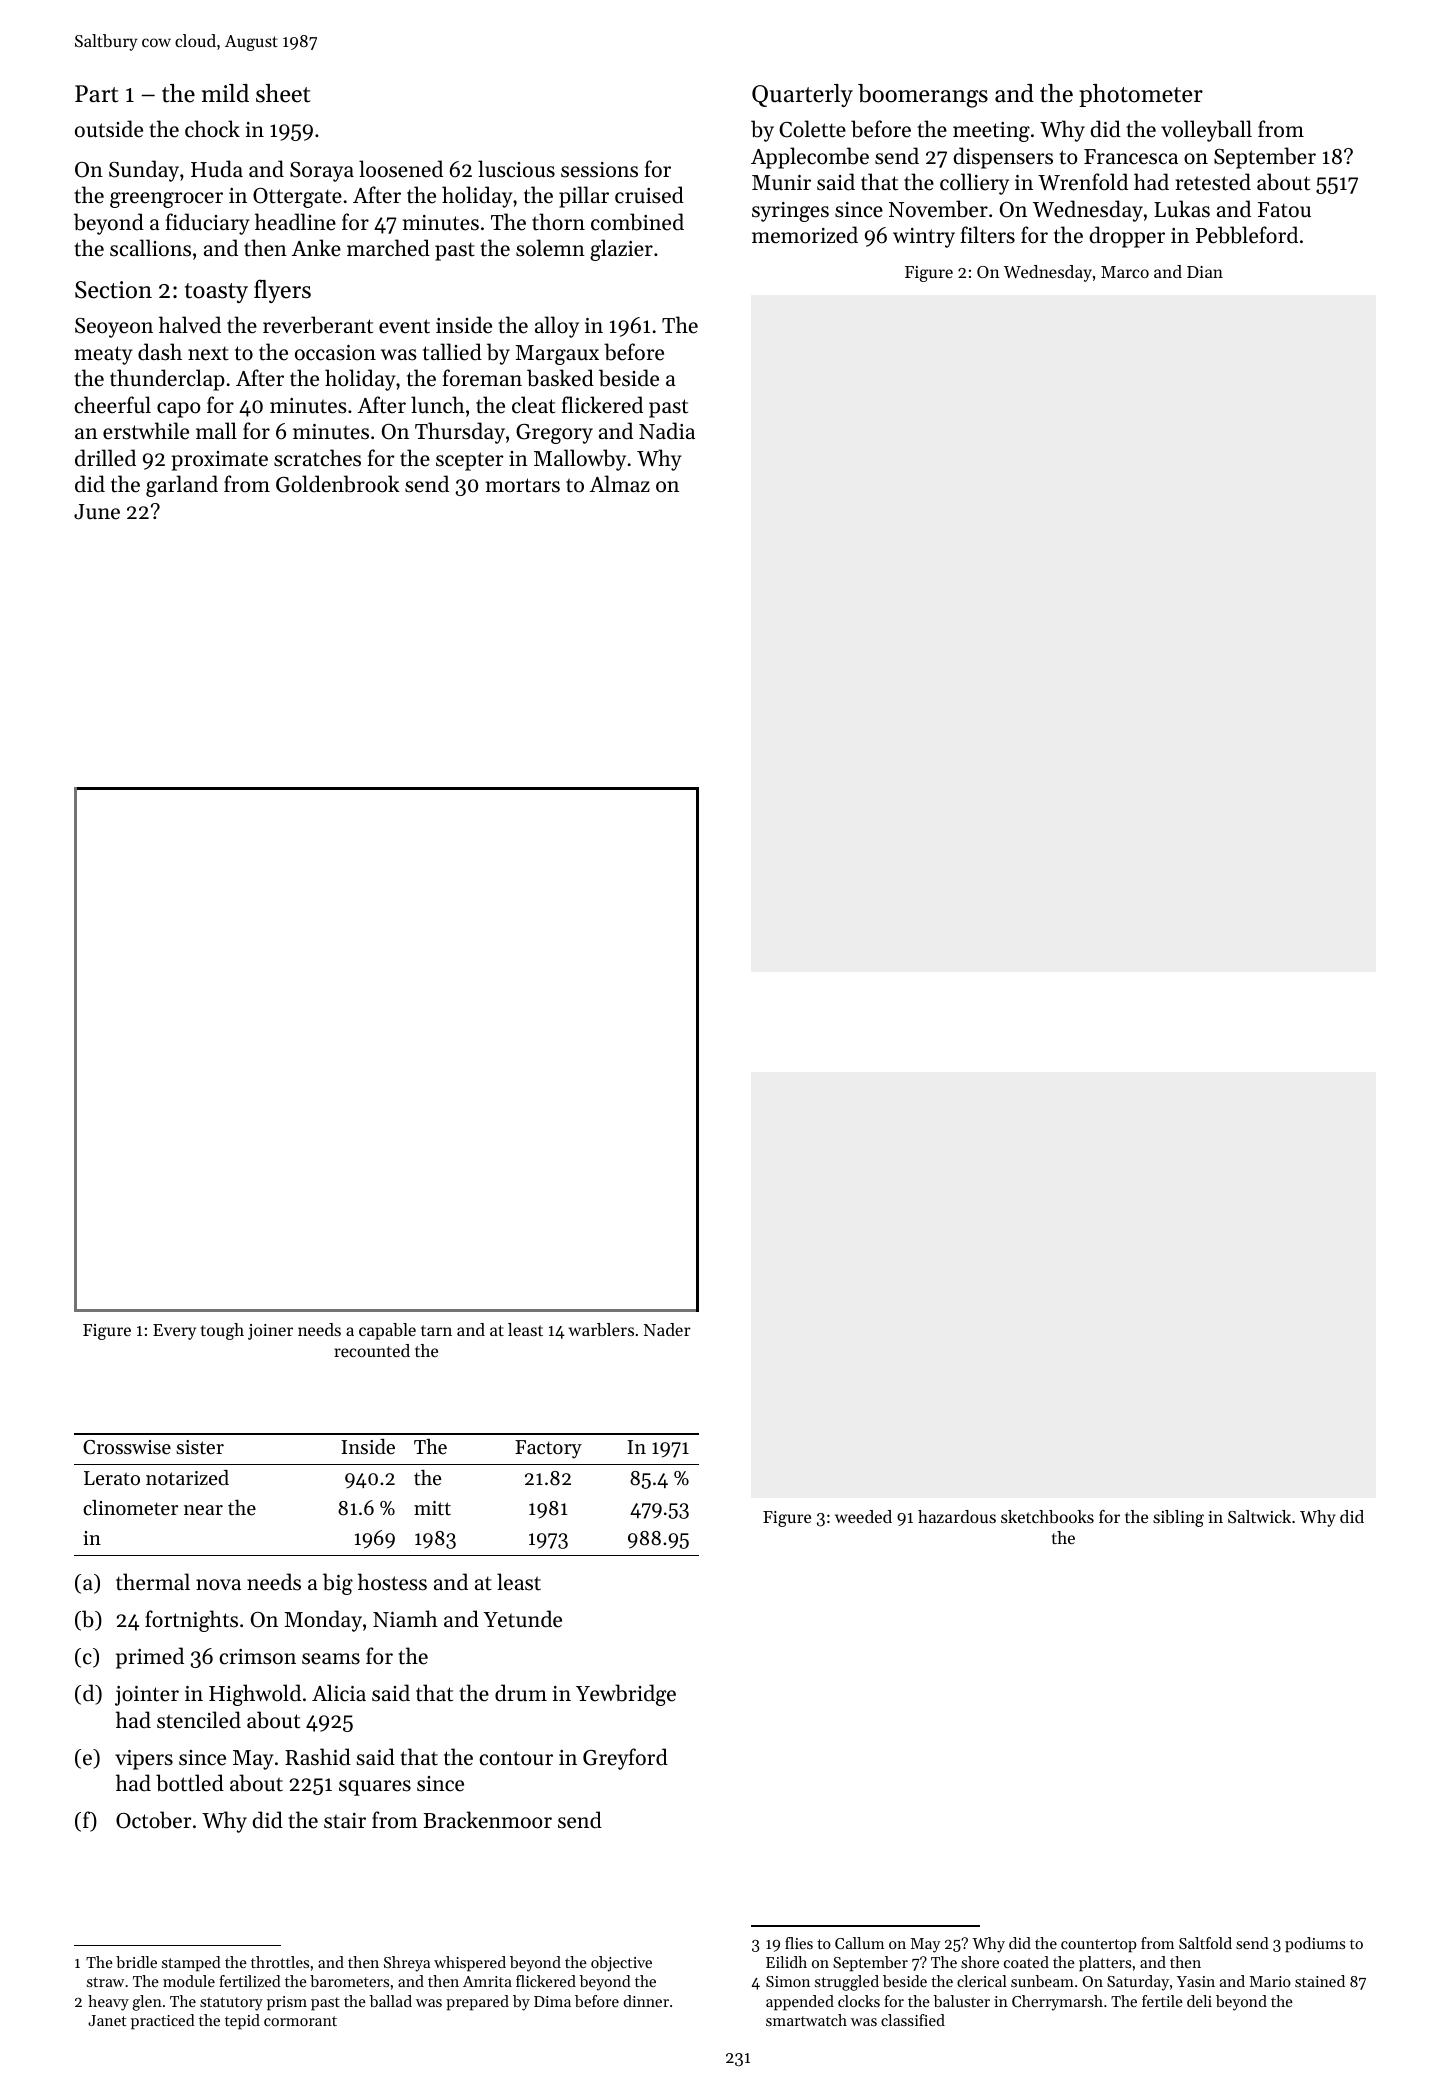 Image resolution: width=1450 pixels, height=2100 pixels. What do you see at coordinates (1259, 1516) in the screenshot?
I see `Saltwick` at bounding box center [1259, 1516].
